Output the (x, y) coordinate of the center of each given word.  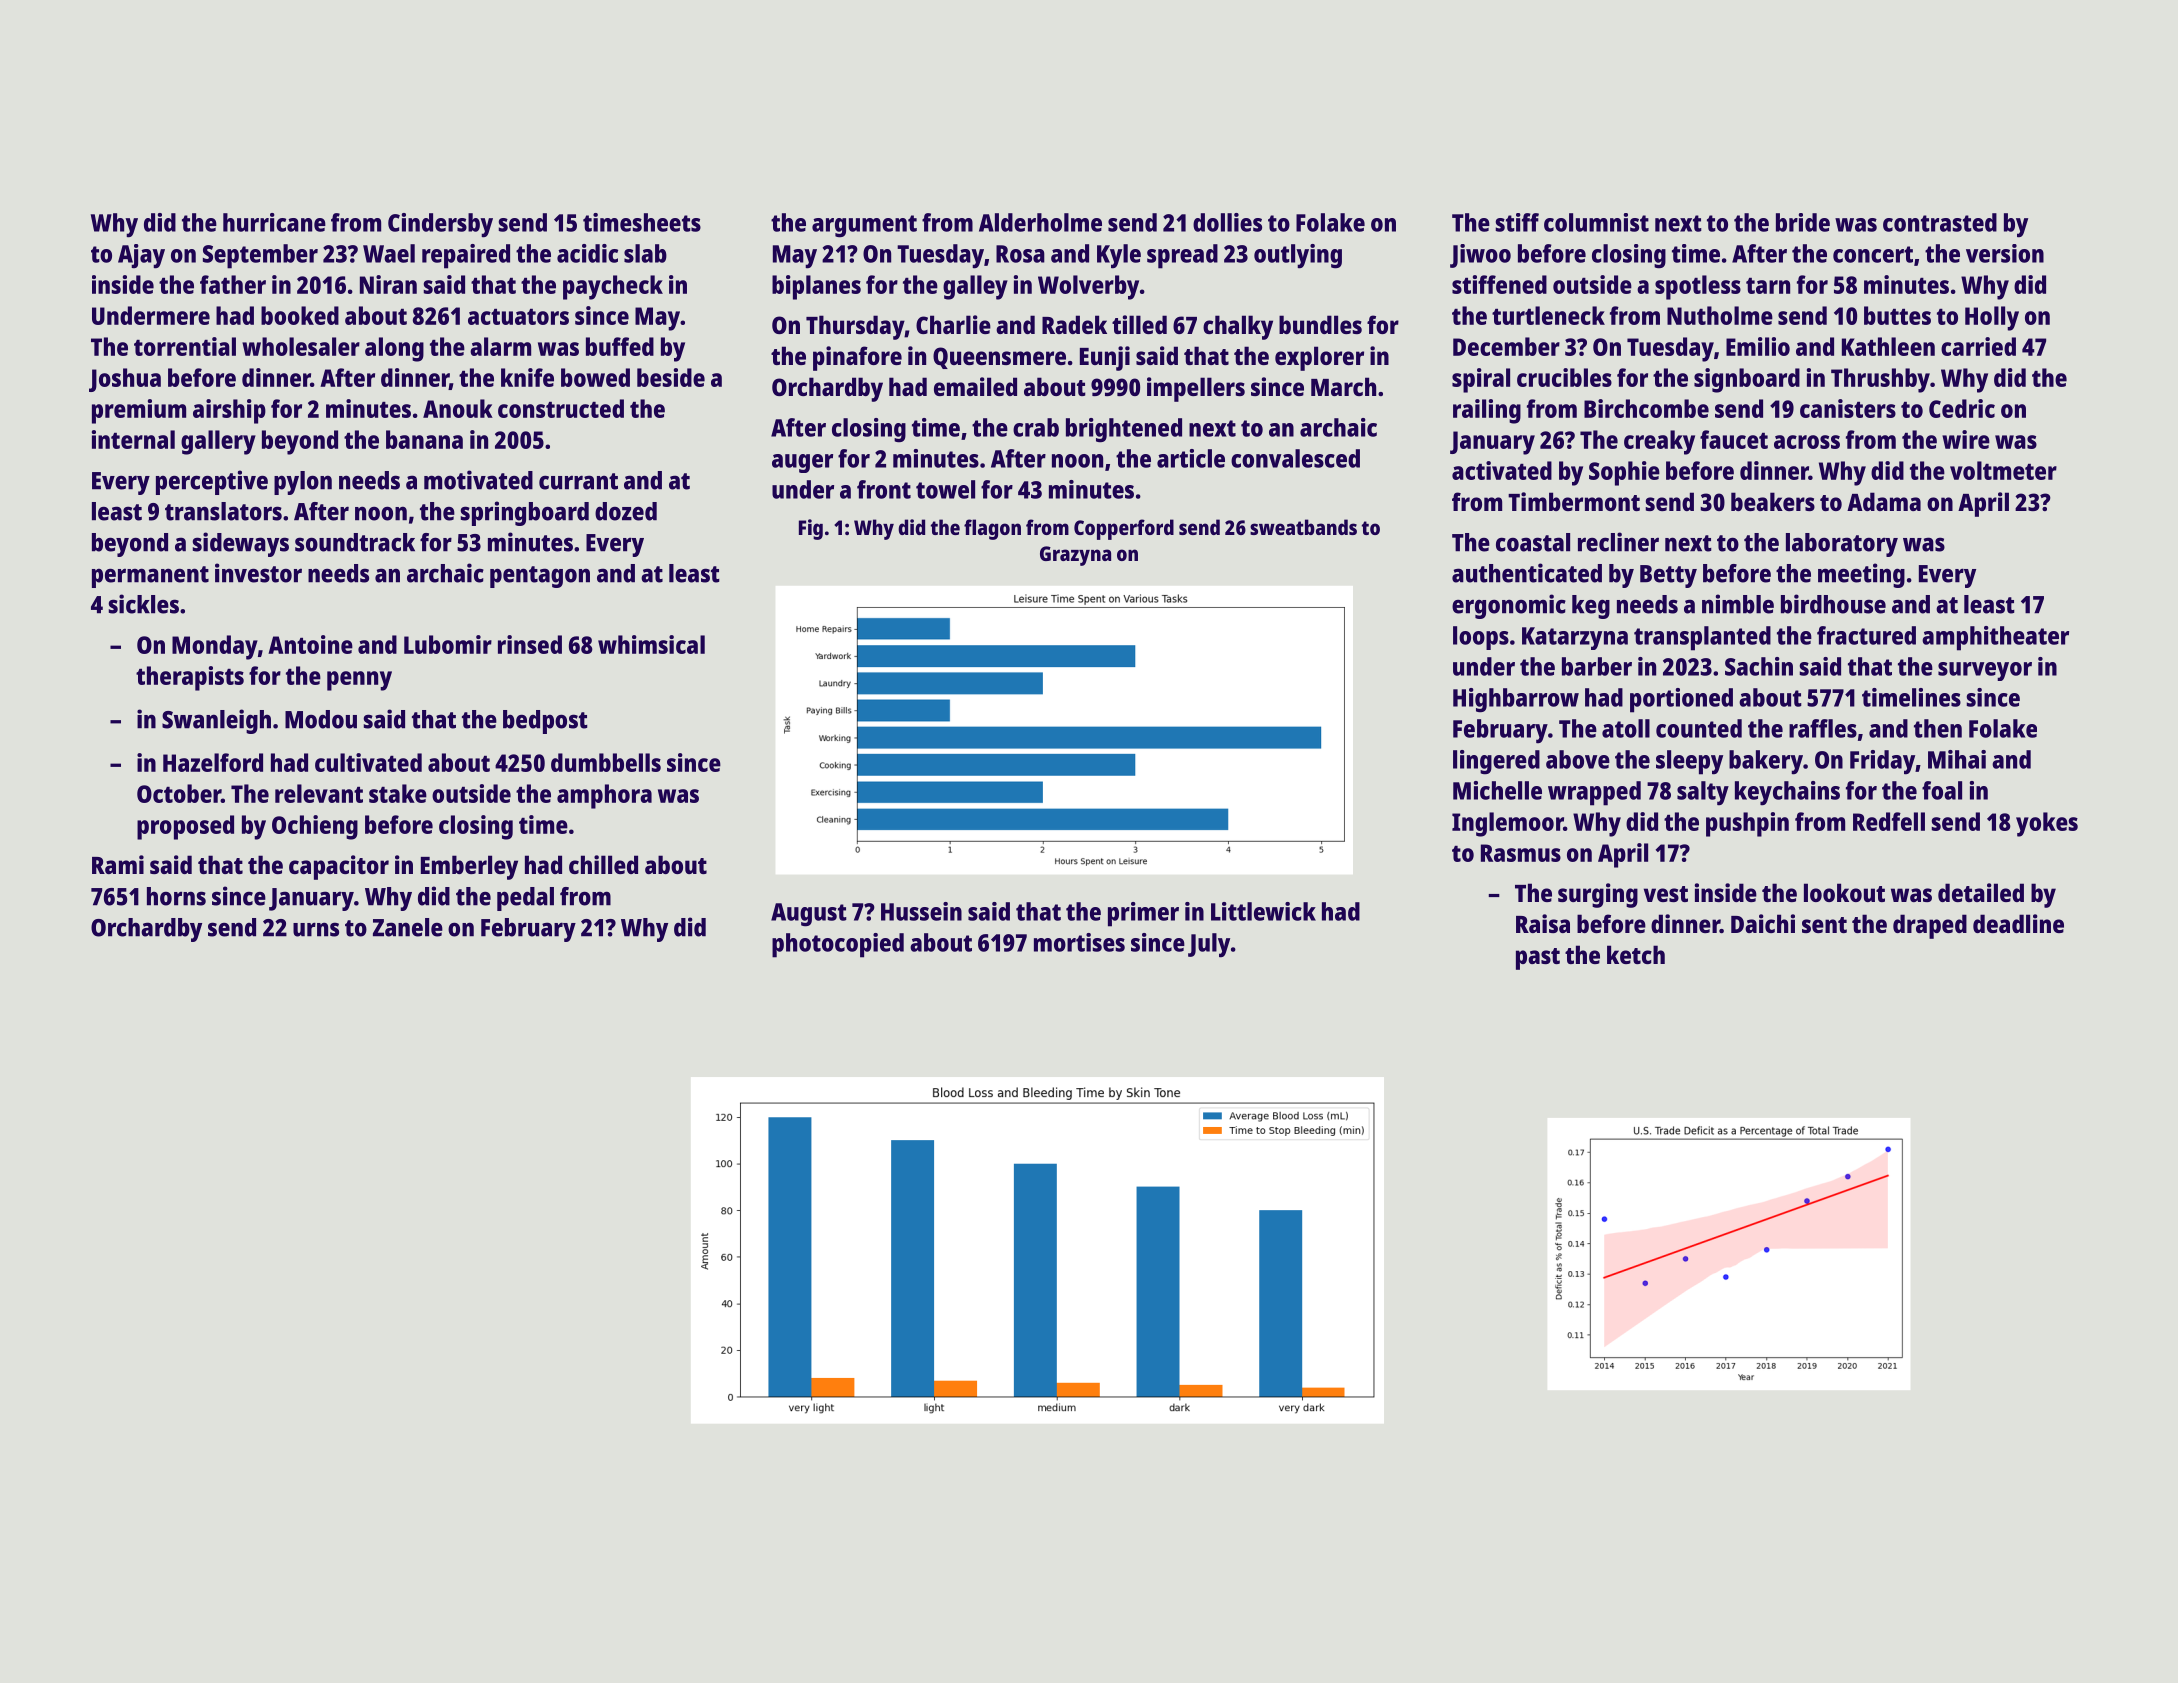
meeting (1861, 575)
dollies (1227, 222)
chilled (603, 864)
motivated (478, 480)
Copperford (1124, 529)
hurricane (274, 222)
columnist (1596, 222)
